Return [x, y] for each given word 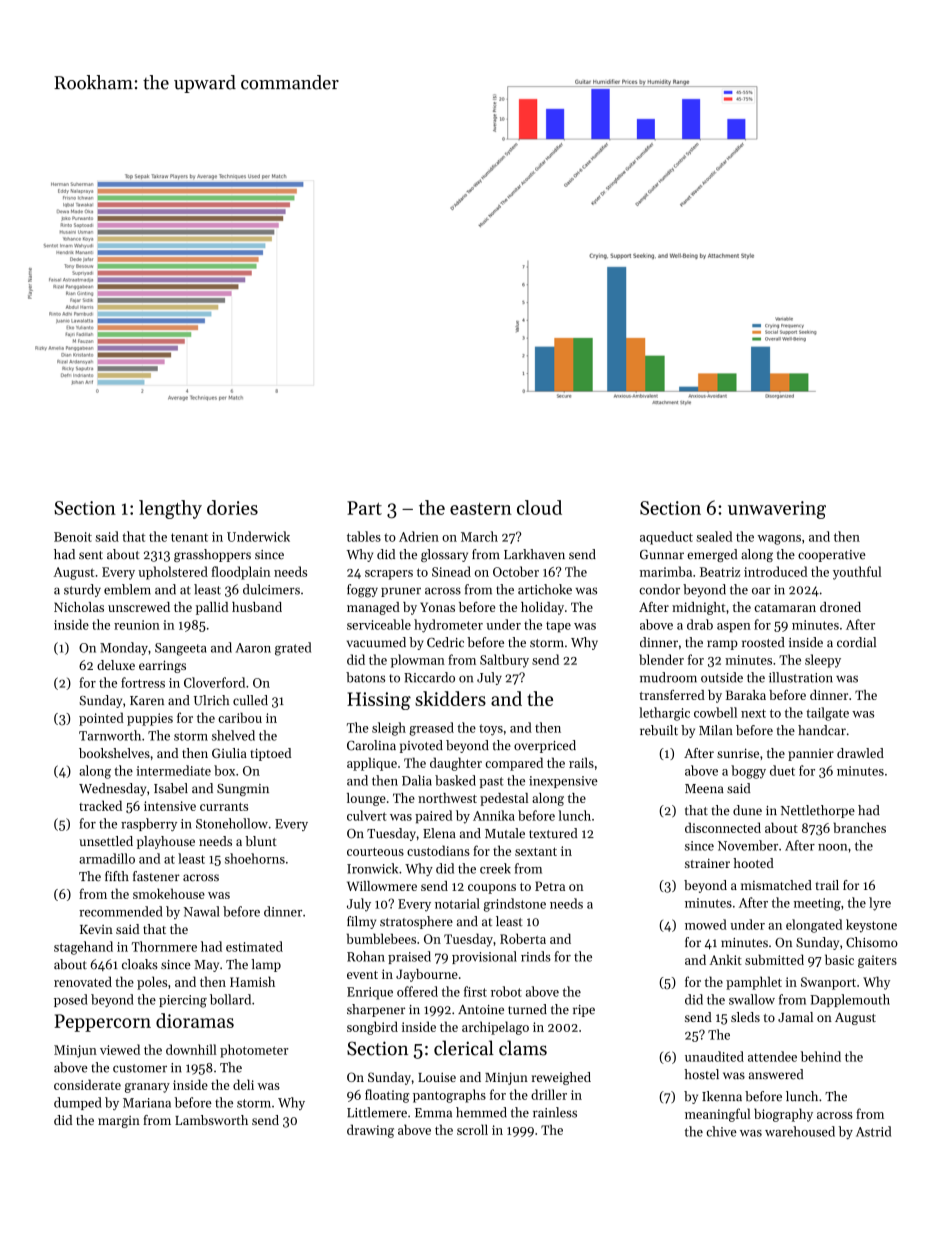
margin [119, 1122]
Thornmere [164, 946]
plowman [418, 661]
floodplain [241, 573]
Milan [716, 730]
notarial [457, 903]
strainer [707, 863]
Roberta [523, 938]
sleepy [823, 661]
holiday [542, 608]
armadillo [107, 858]
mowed [706, 924]
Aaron [253, 648]
